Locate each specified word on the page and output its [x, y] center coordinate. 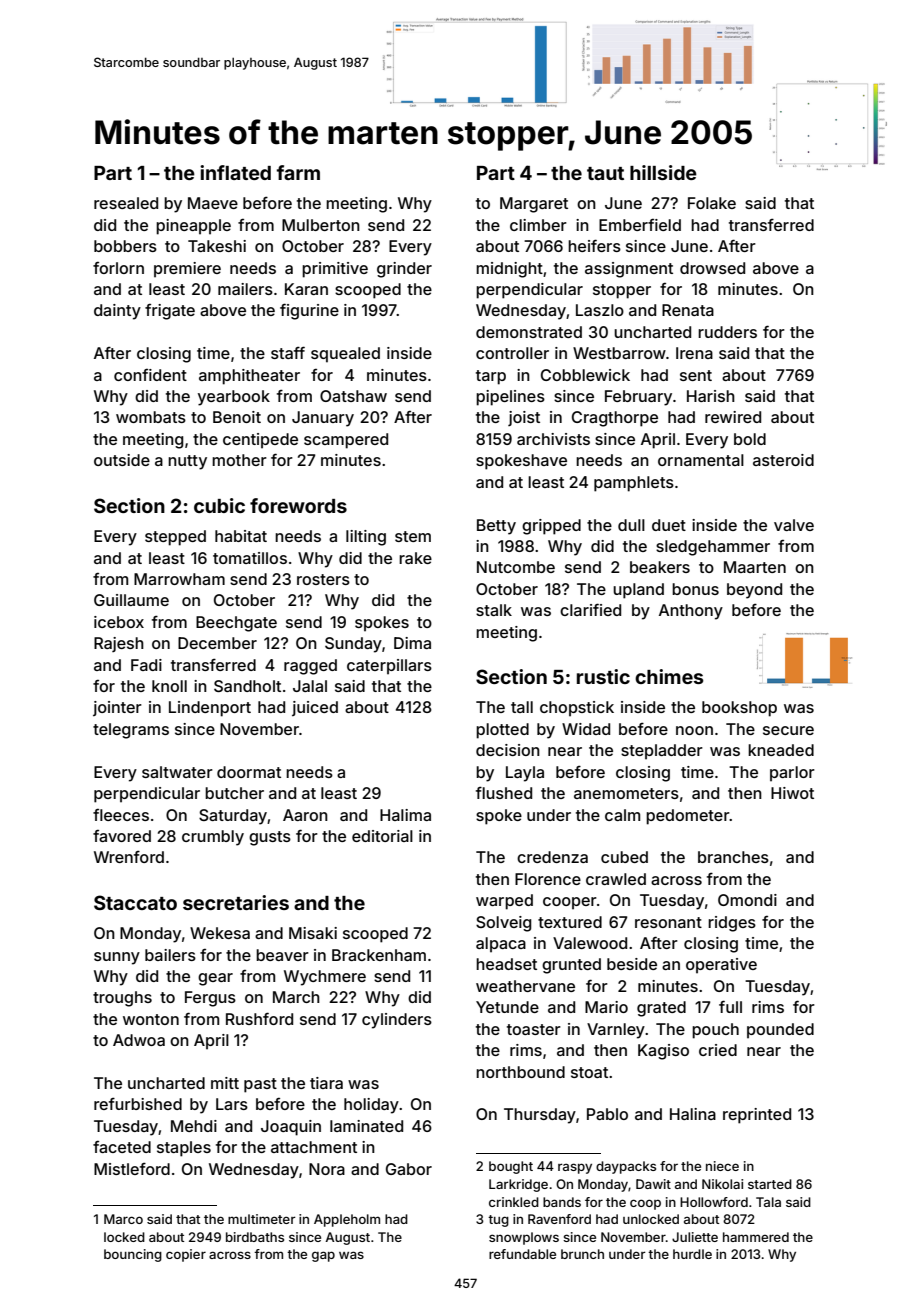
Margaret [534, 205]
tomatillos [250, 558]
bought [511, 1167]
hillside [663, 172]
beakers [660, 567]
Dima [412, 643]
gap [323, 1256]
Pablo [607, 1114]
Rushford [259, 1018]
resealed [126, 203]
